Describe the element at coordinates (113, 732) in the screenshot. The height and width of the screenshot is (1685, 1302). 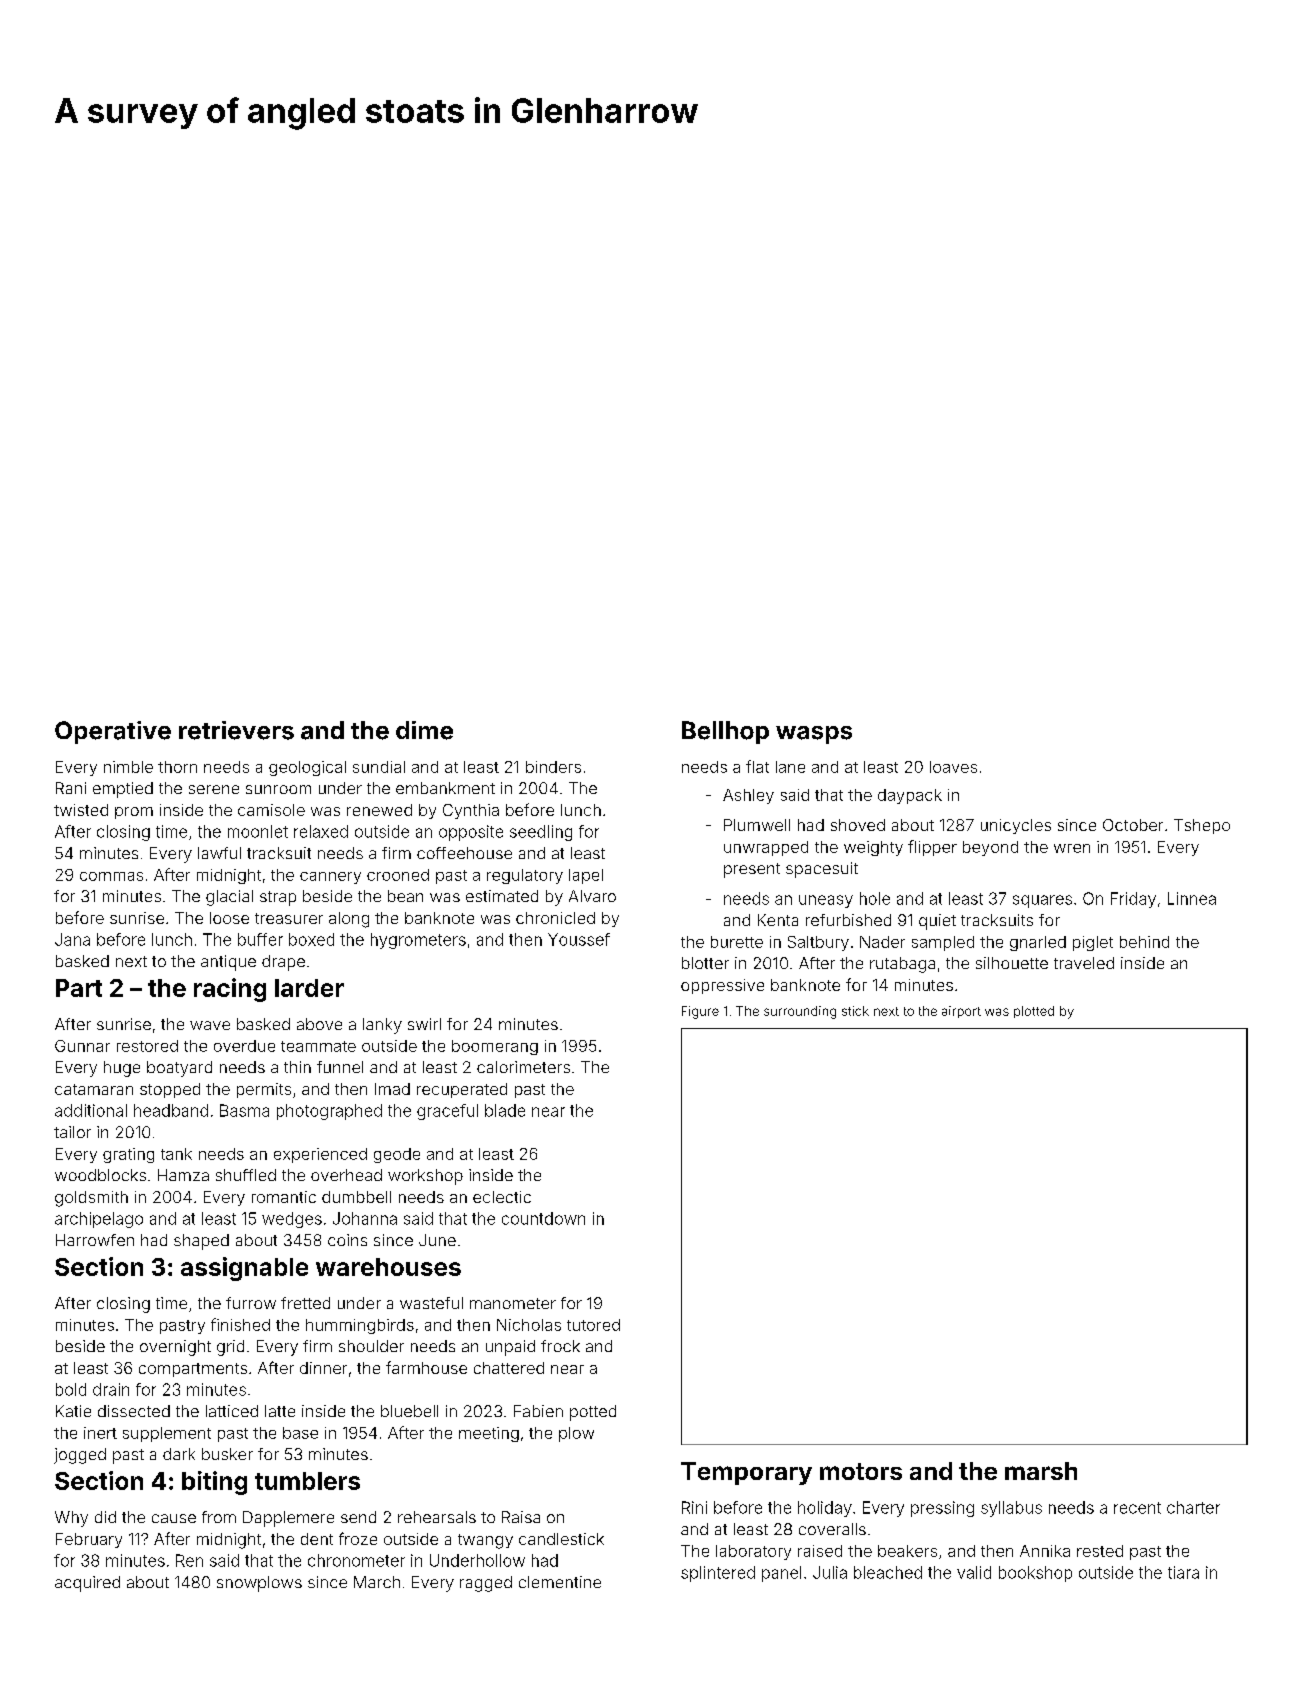
I see `Operative` at that location.
